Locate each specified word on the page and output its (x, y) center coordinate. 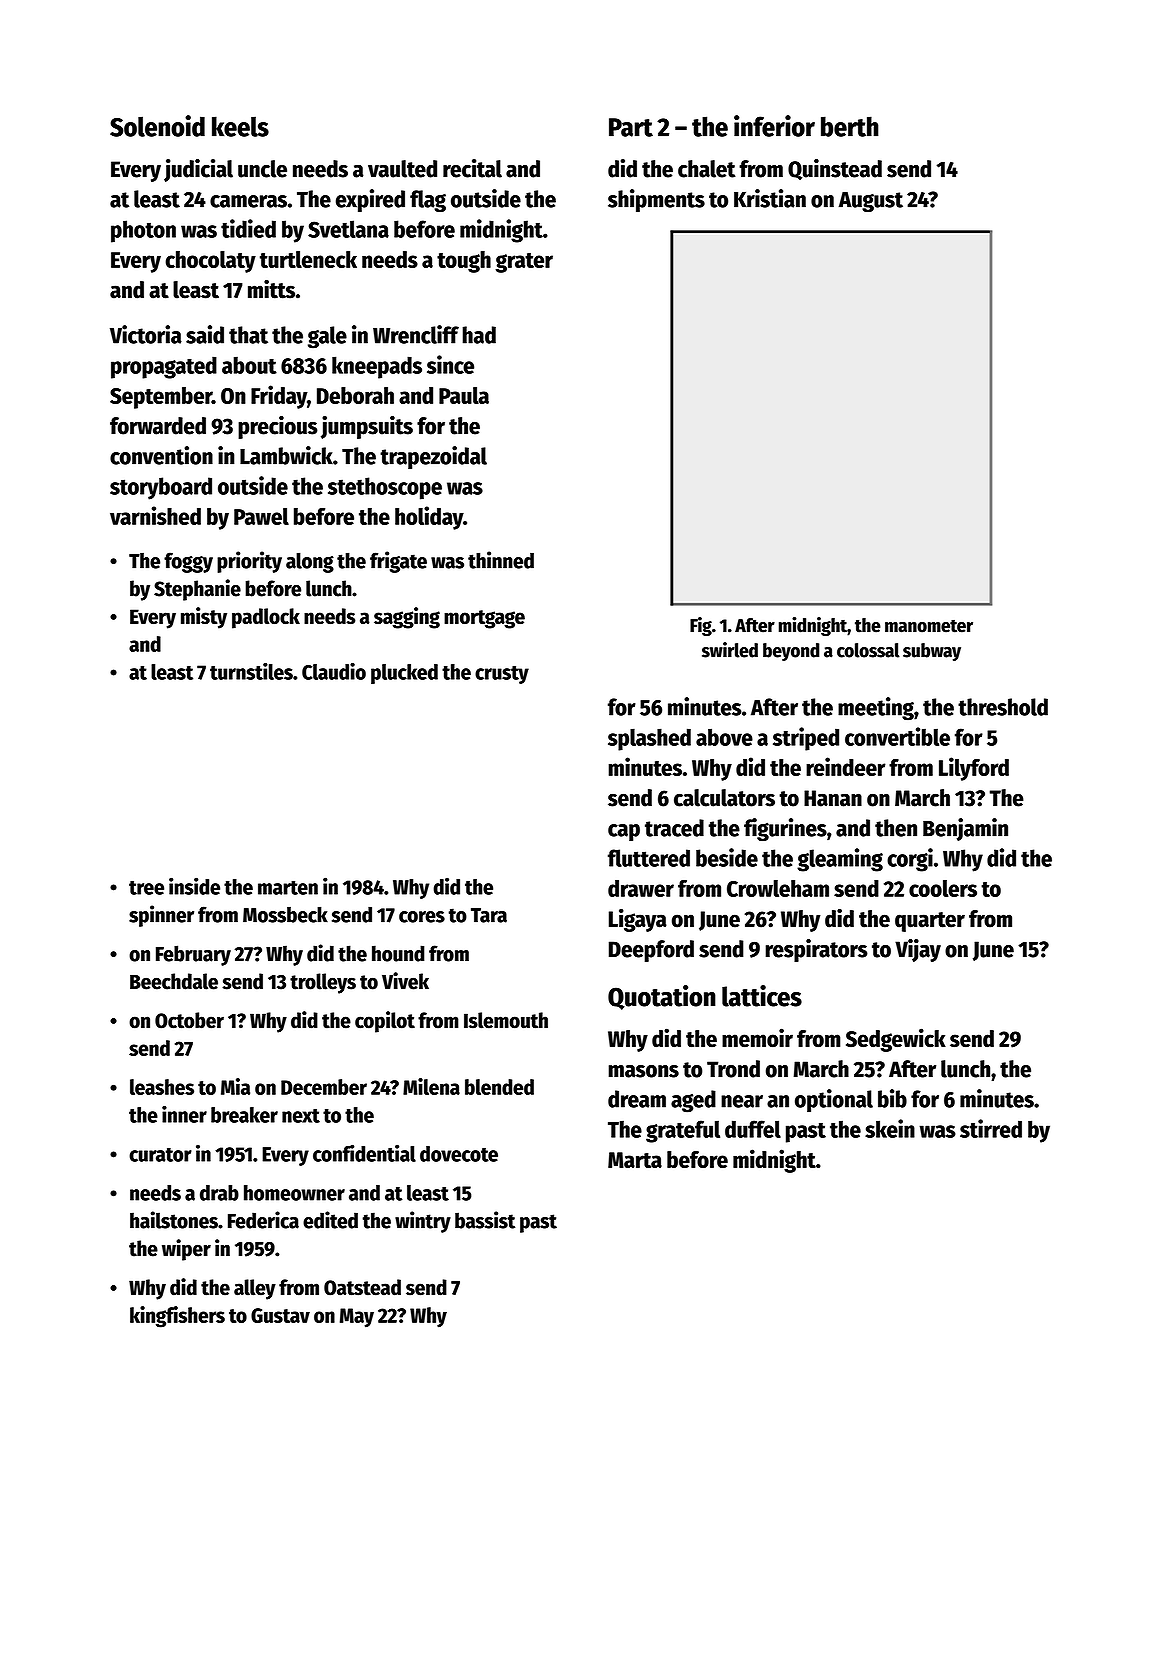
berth (850, 126)
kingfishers (177, 1317)
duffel (753, 1129)
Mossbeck (285, 914)
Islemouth (506, 1020)
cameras (248, 201)
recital (472, 168)
